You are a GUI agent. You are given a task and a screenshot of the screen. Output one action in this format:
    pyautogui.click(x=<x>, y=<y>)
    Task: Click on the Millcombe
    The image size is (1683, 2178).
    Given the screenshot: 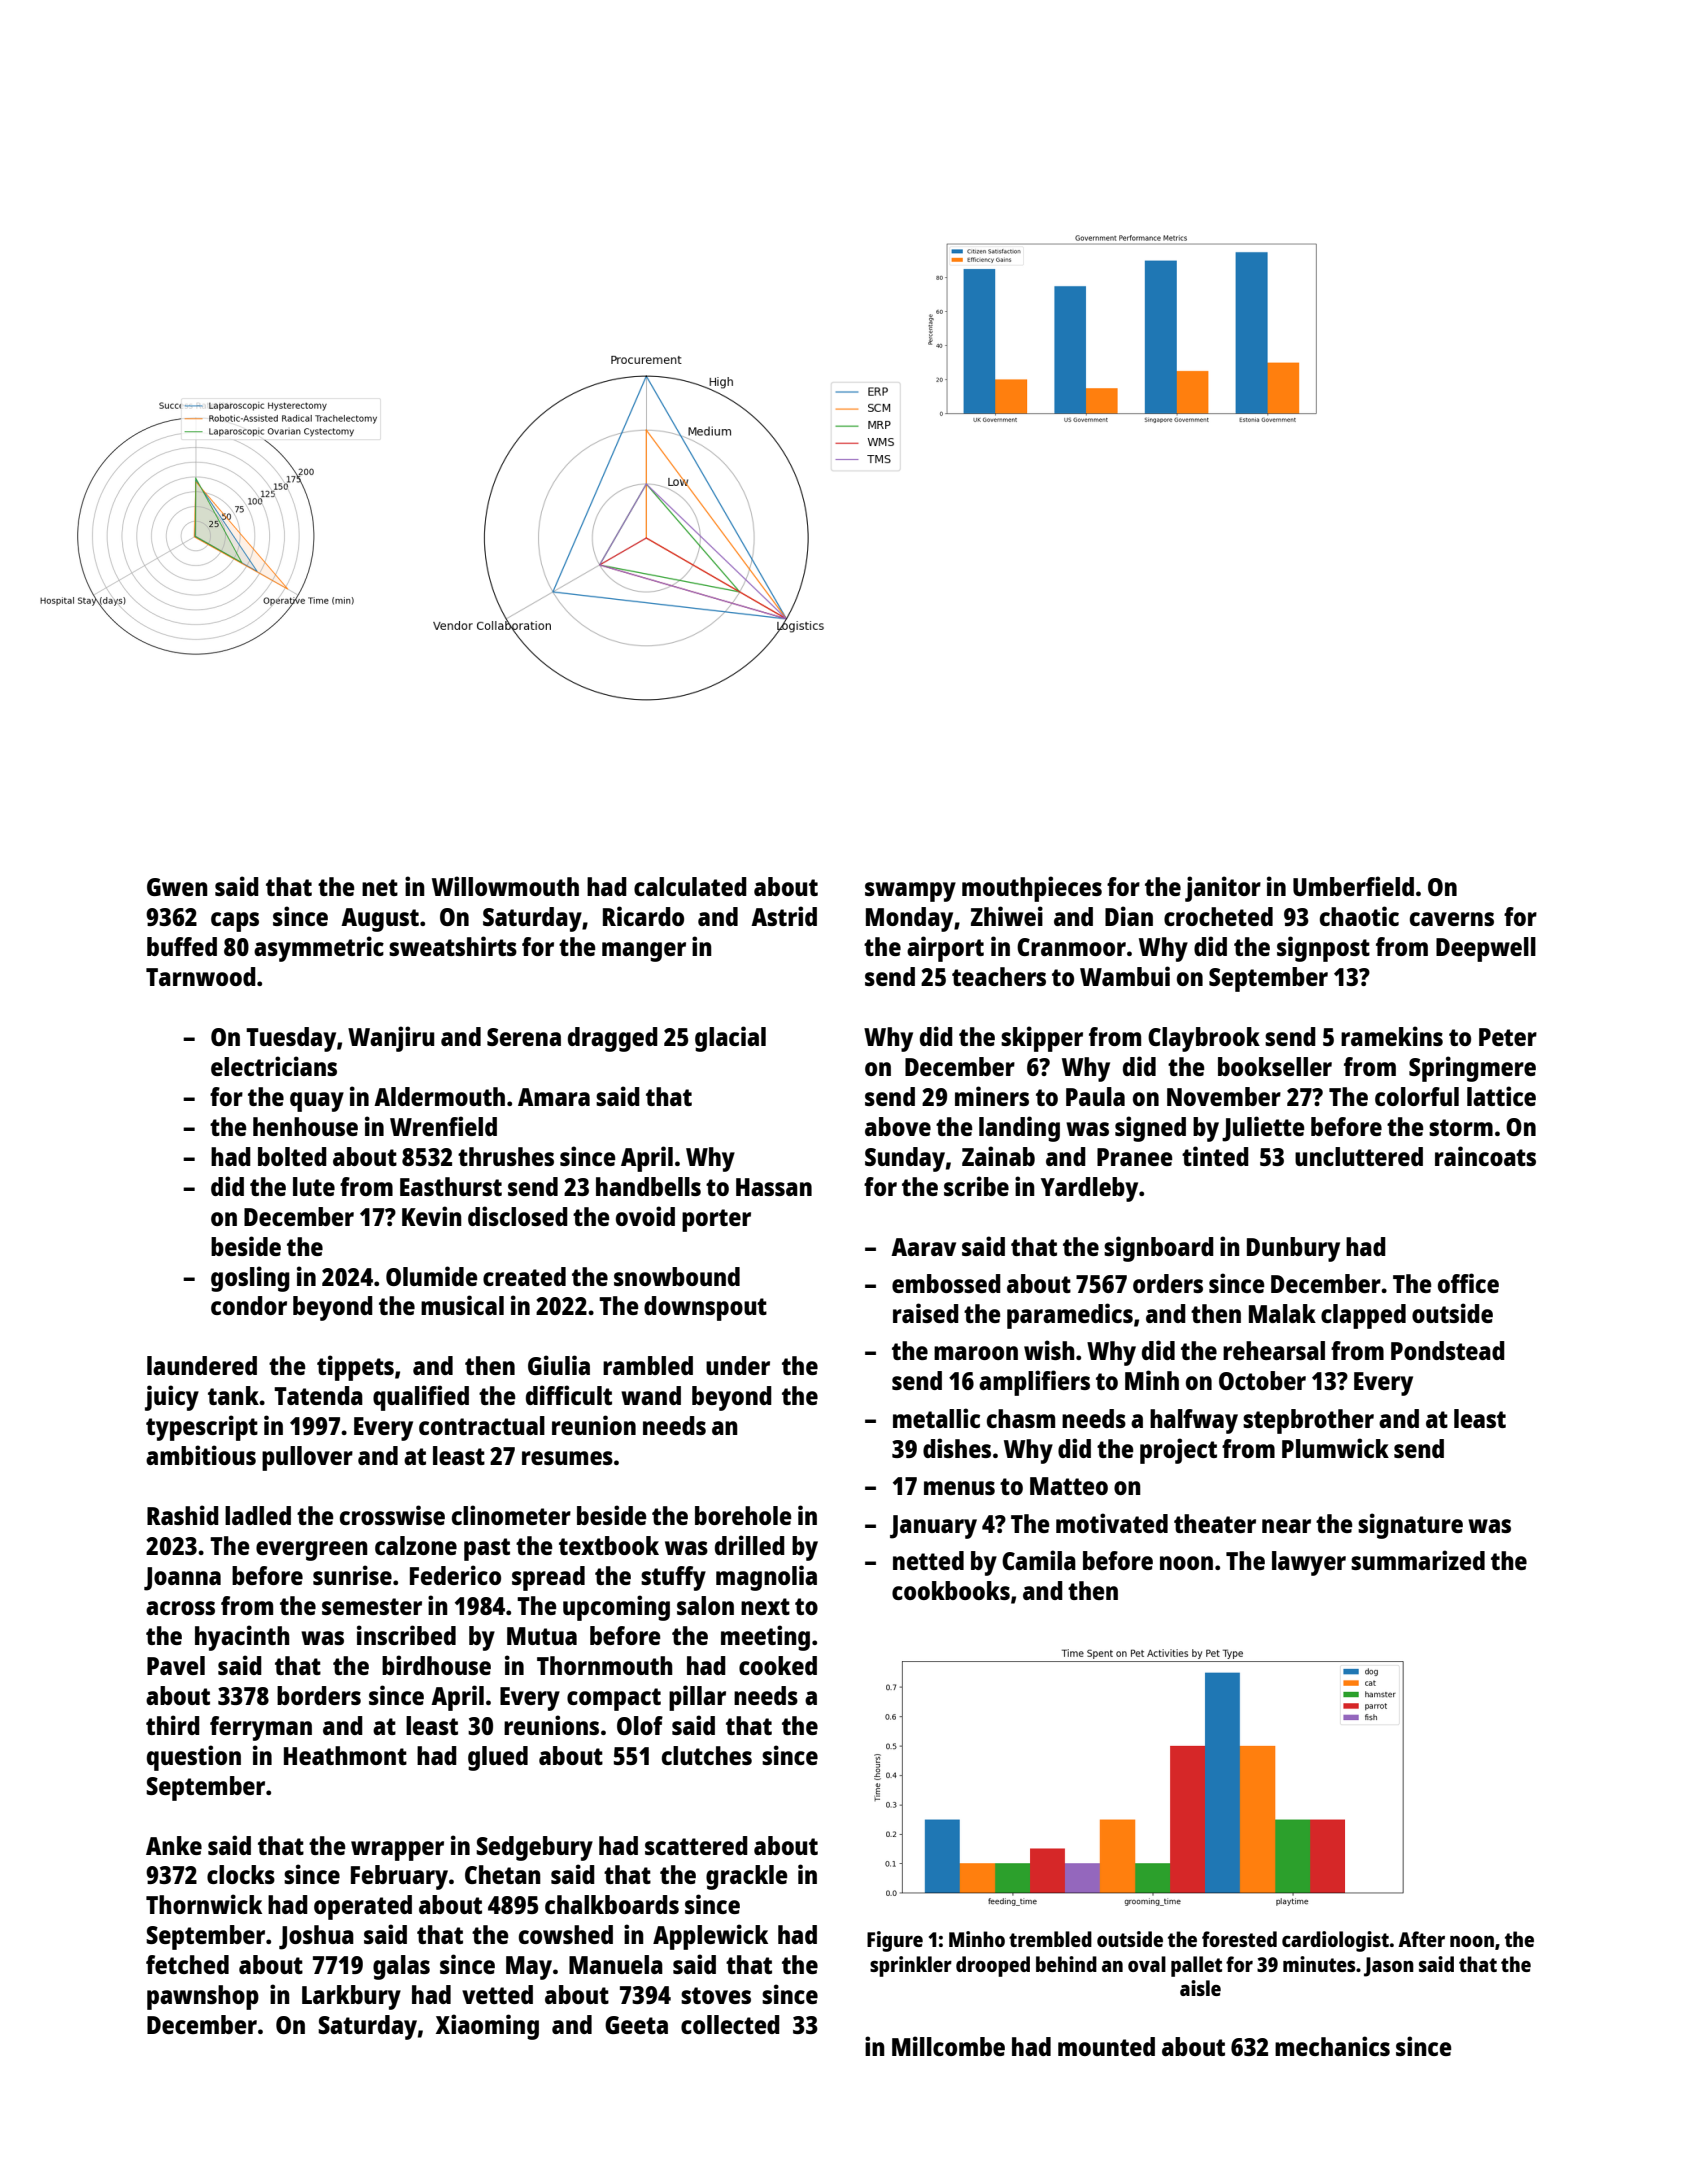 What is the action you would take?
    pyautogui.click(x=948, y=2046)
